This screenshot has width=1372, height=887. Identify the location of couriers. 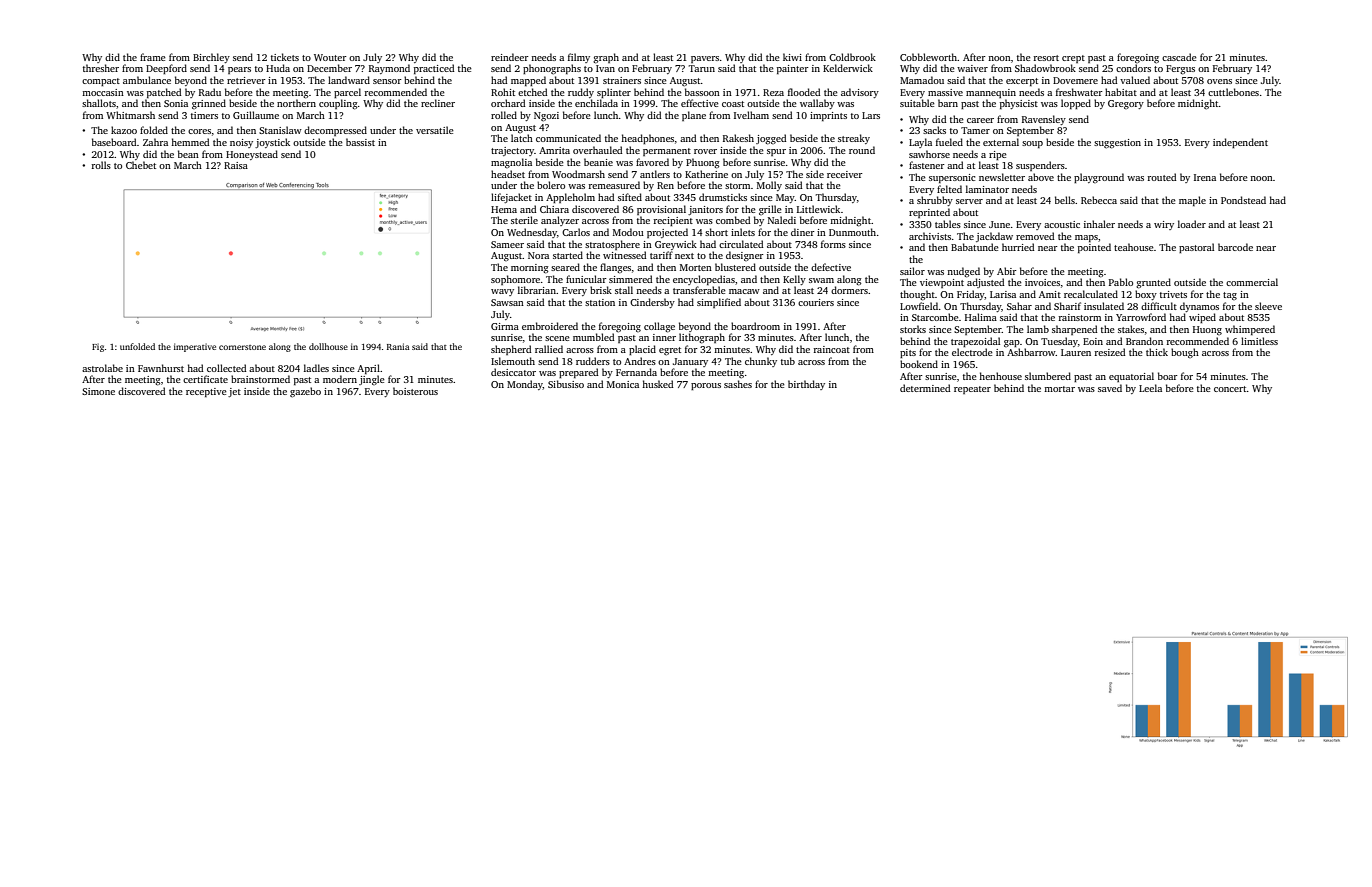
(816, 302).
